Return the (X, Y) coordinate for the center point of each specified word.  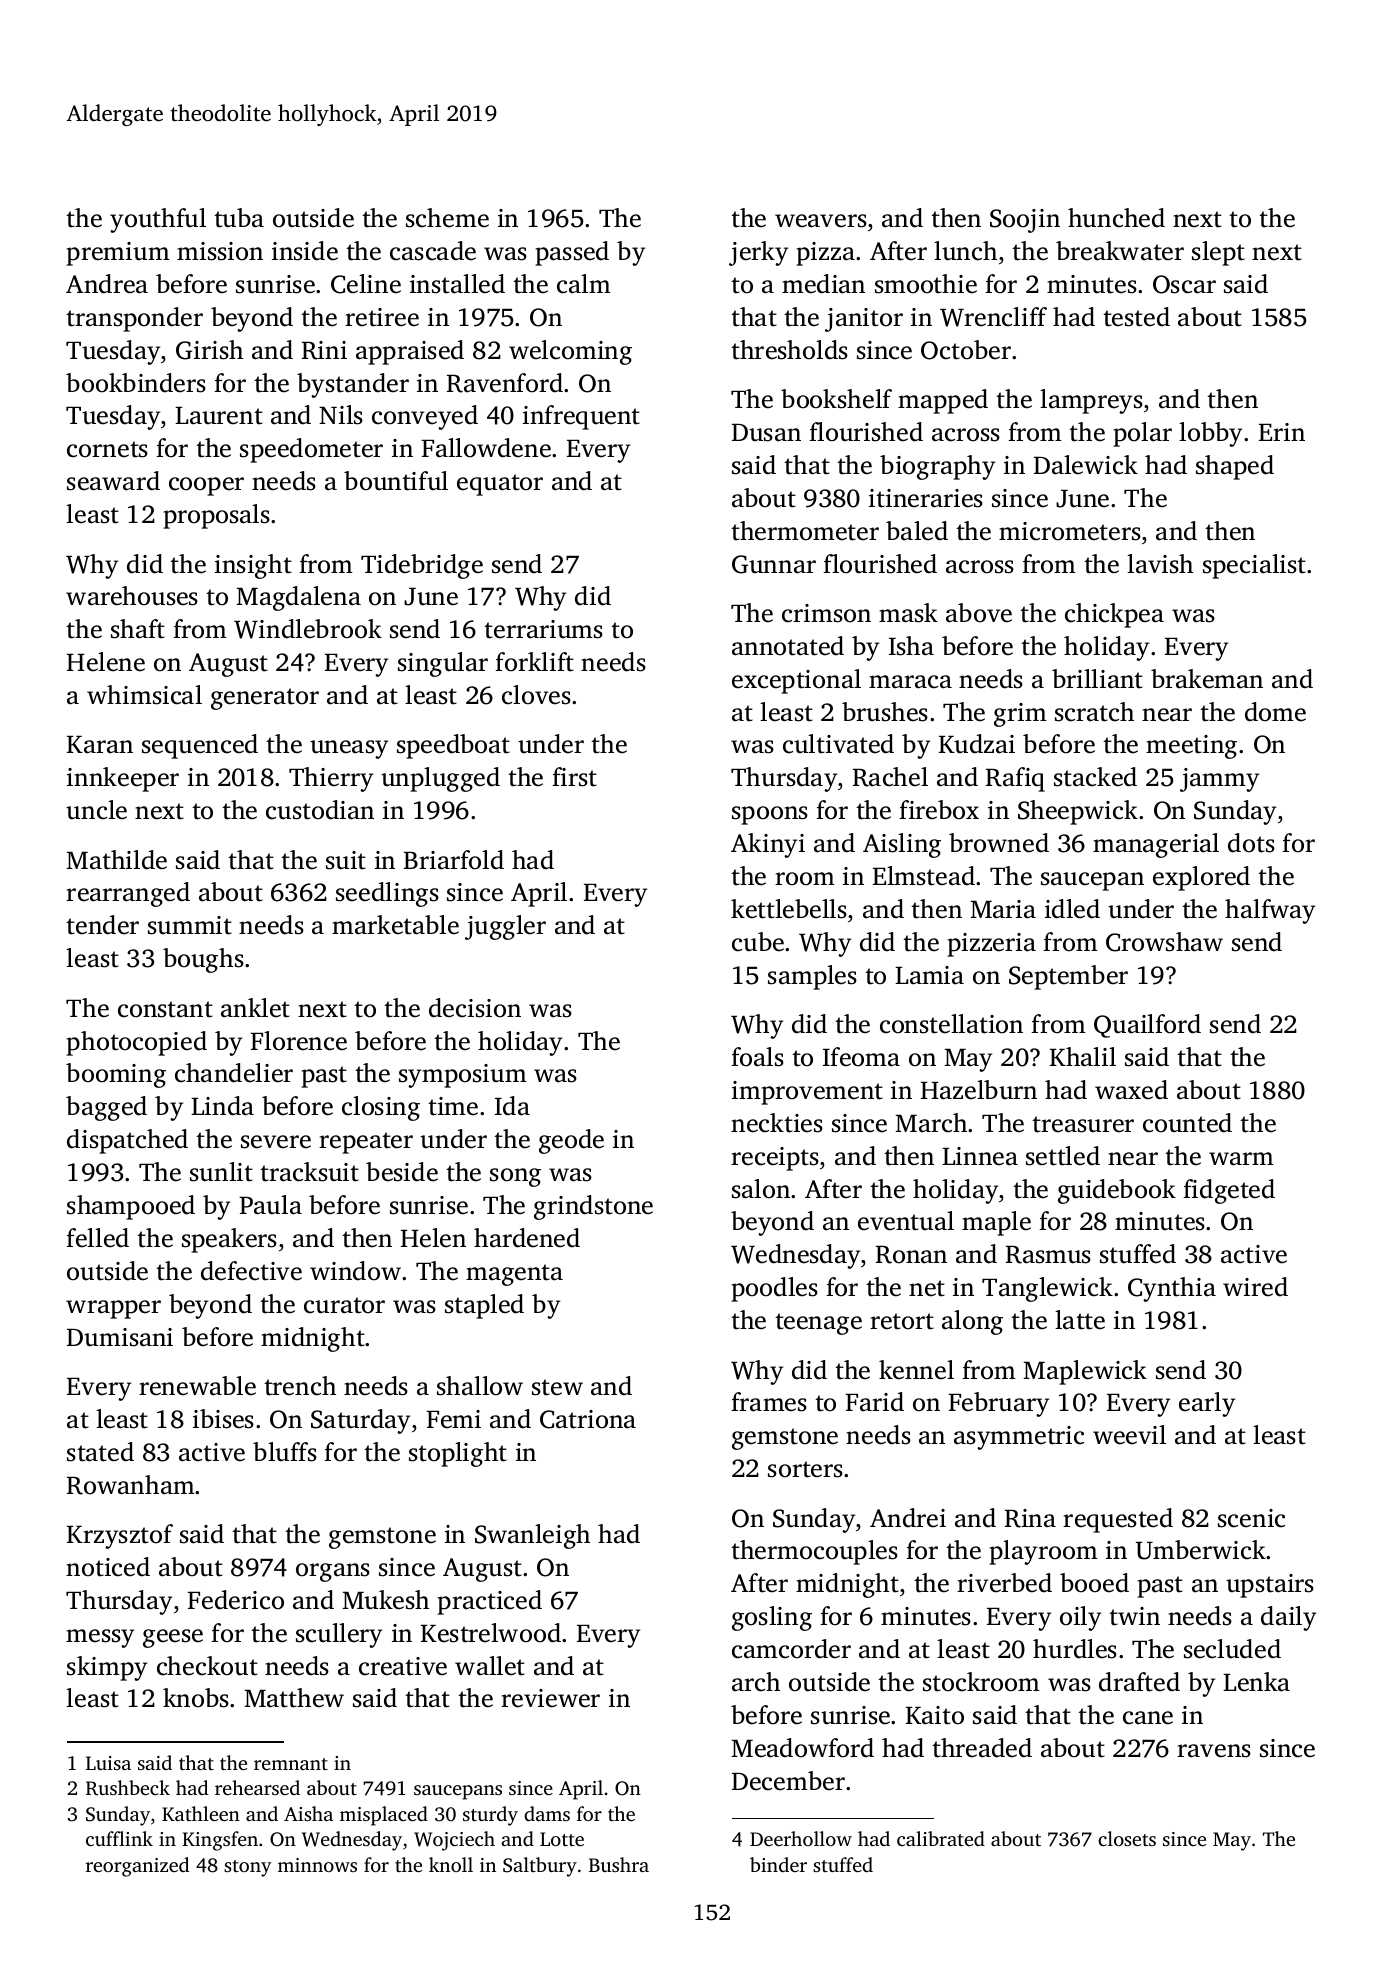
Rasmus (1048, 1255)
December (788, 1781)
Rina (1030, 1518)
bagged (106, 1108)
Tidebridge (422, 566)
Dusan (766, 433)
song (515, 1177)
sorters (805, 1469)
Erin (1282, 432)
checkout (207, 1666)
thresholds (789, 350)
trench (300, 1386)
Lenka (1256, 1682)
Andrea (107, 284)
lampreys (1091, 401)
